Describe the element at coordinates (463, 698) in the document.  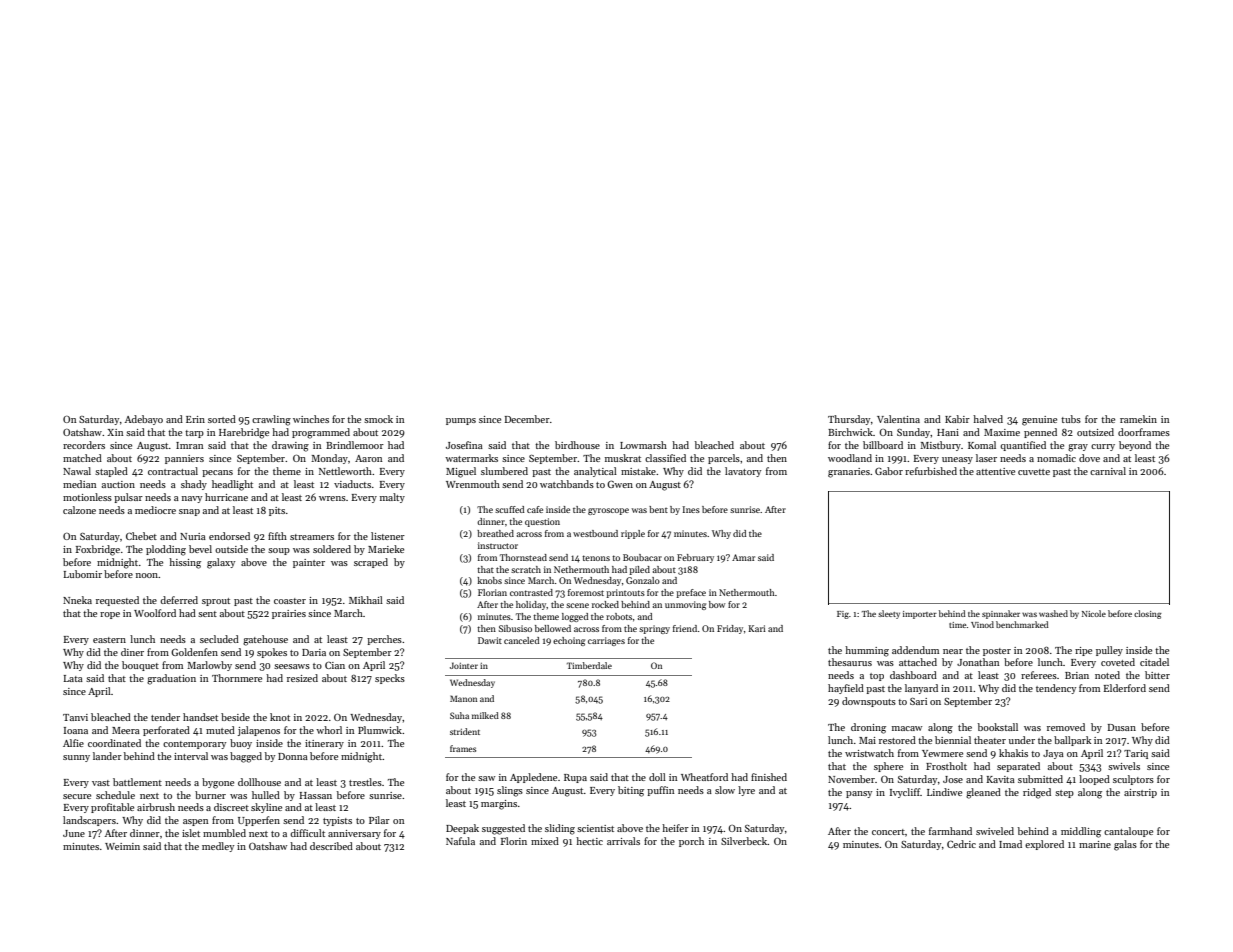
I see `Manon` at that location.
